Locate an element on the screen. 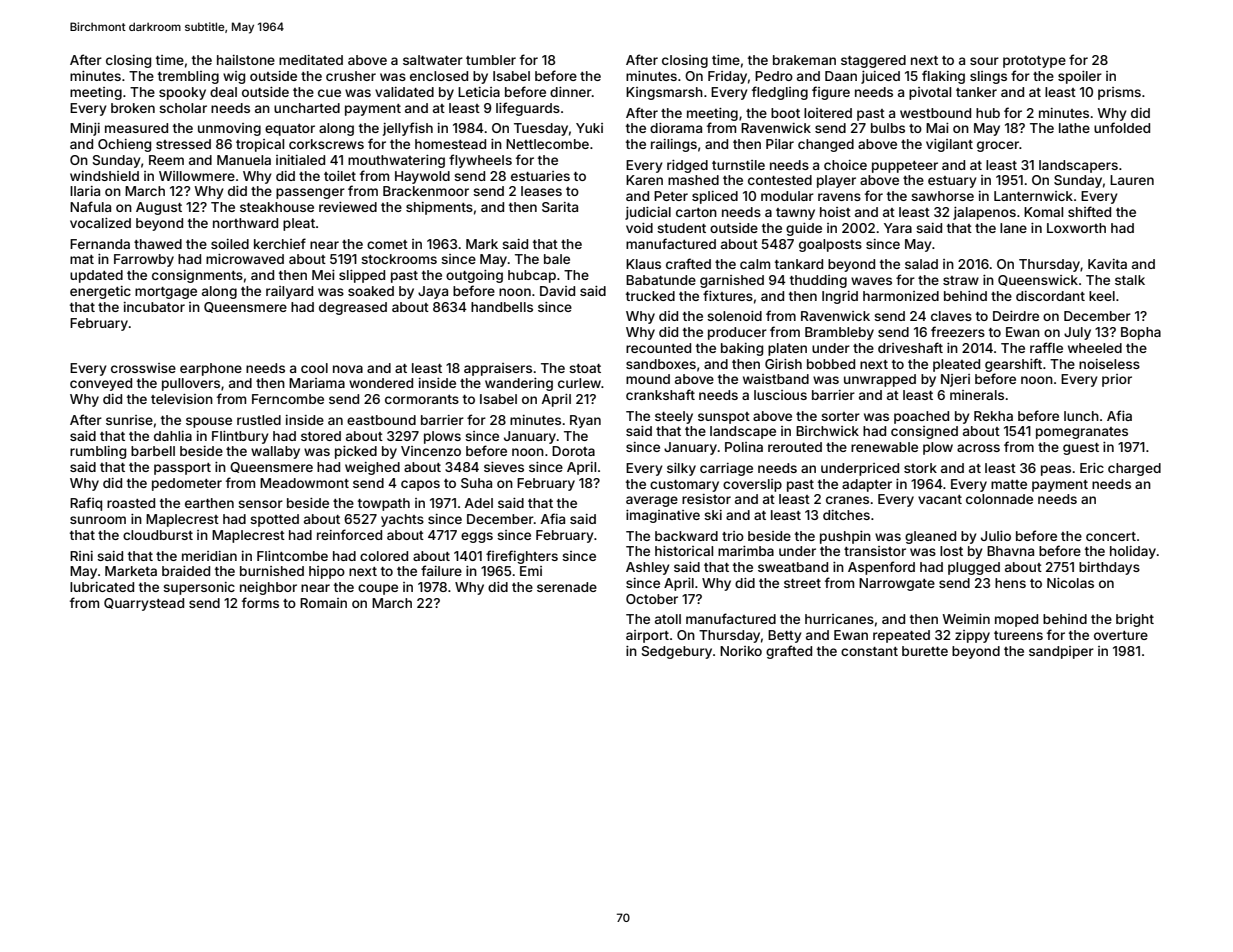  colonnade is located at coordinates (999, 499).
